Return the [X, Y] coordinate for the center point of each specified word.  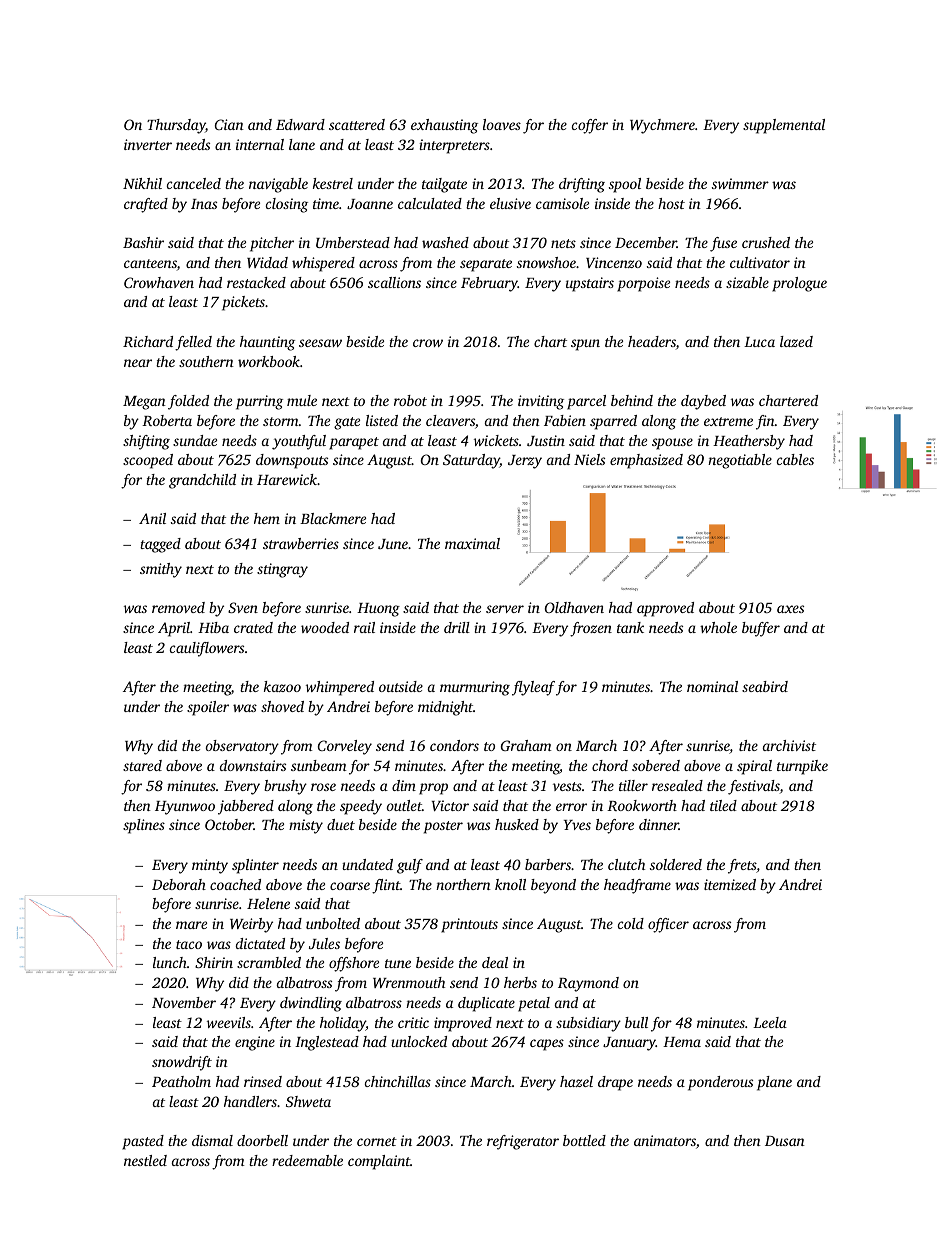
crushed [766, 242]
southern [206, 361]
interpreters [454, 146]
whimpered [340, 688]
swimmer [740, 183]
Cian [229, 124]
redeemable [307, 1160]
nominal [712, 686]
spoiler [208, 708]
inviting [541, 402]
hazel [576, 1081]
